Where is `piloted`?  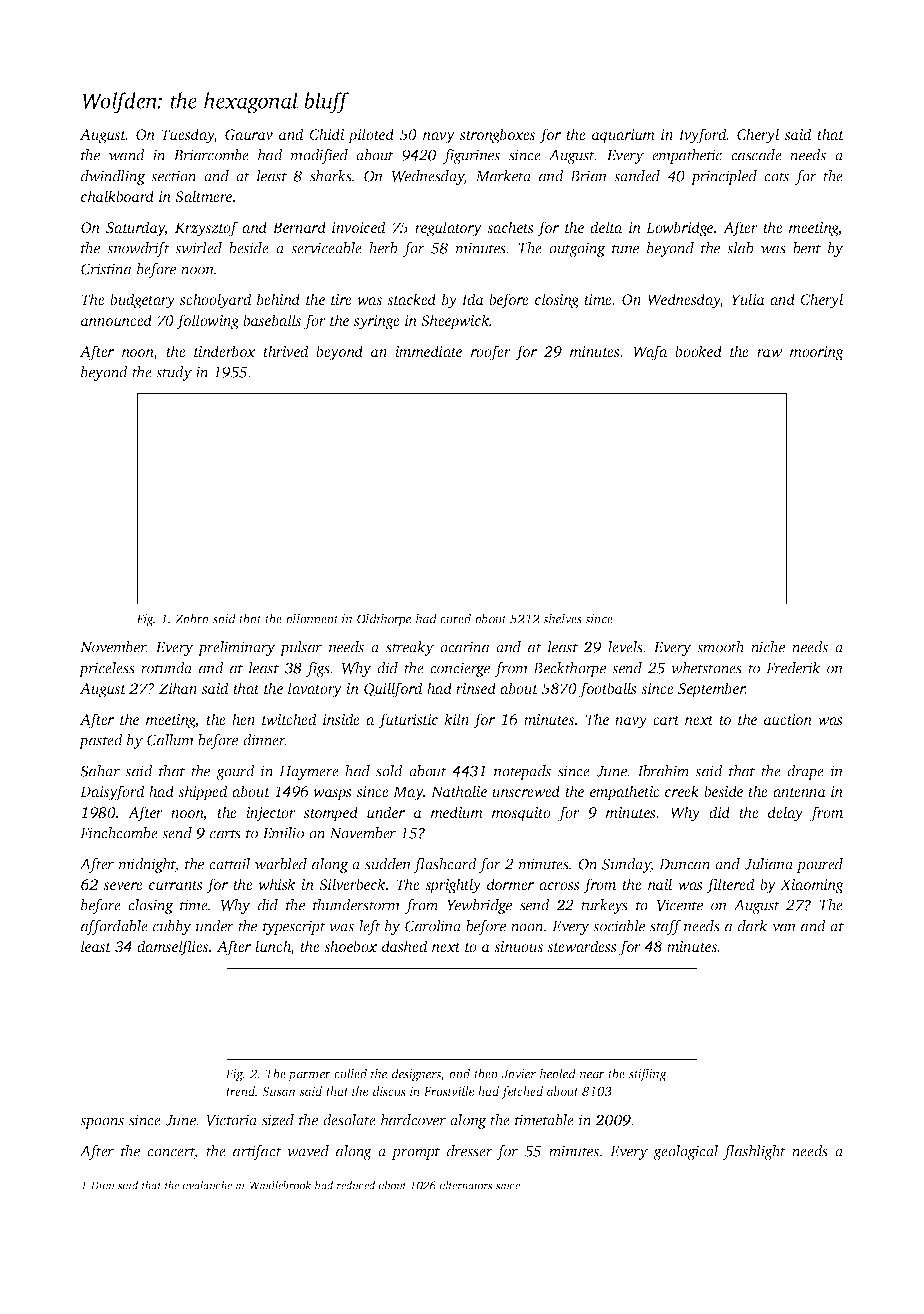
piloted is located at coordinates (371, 136).
